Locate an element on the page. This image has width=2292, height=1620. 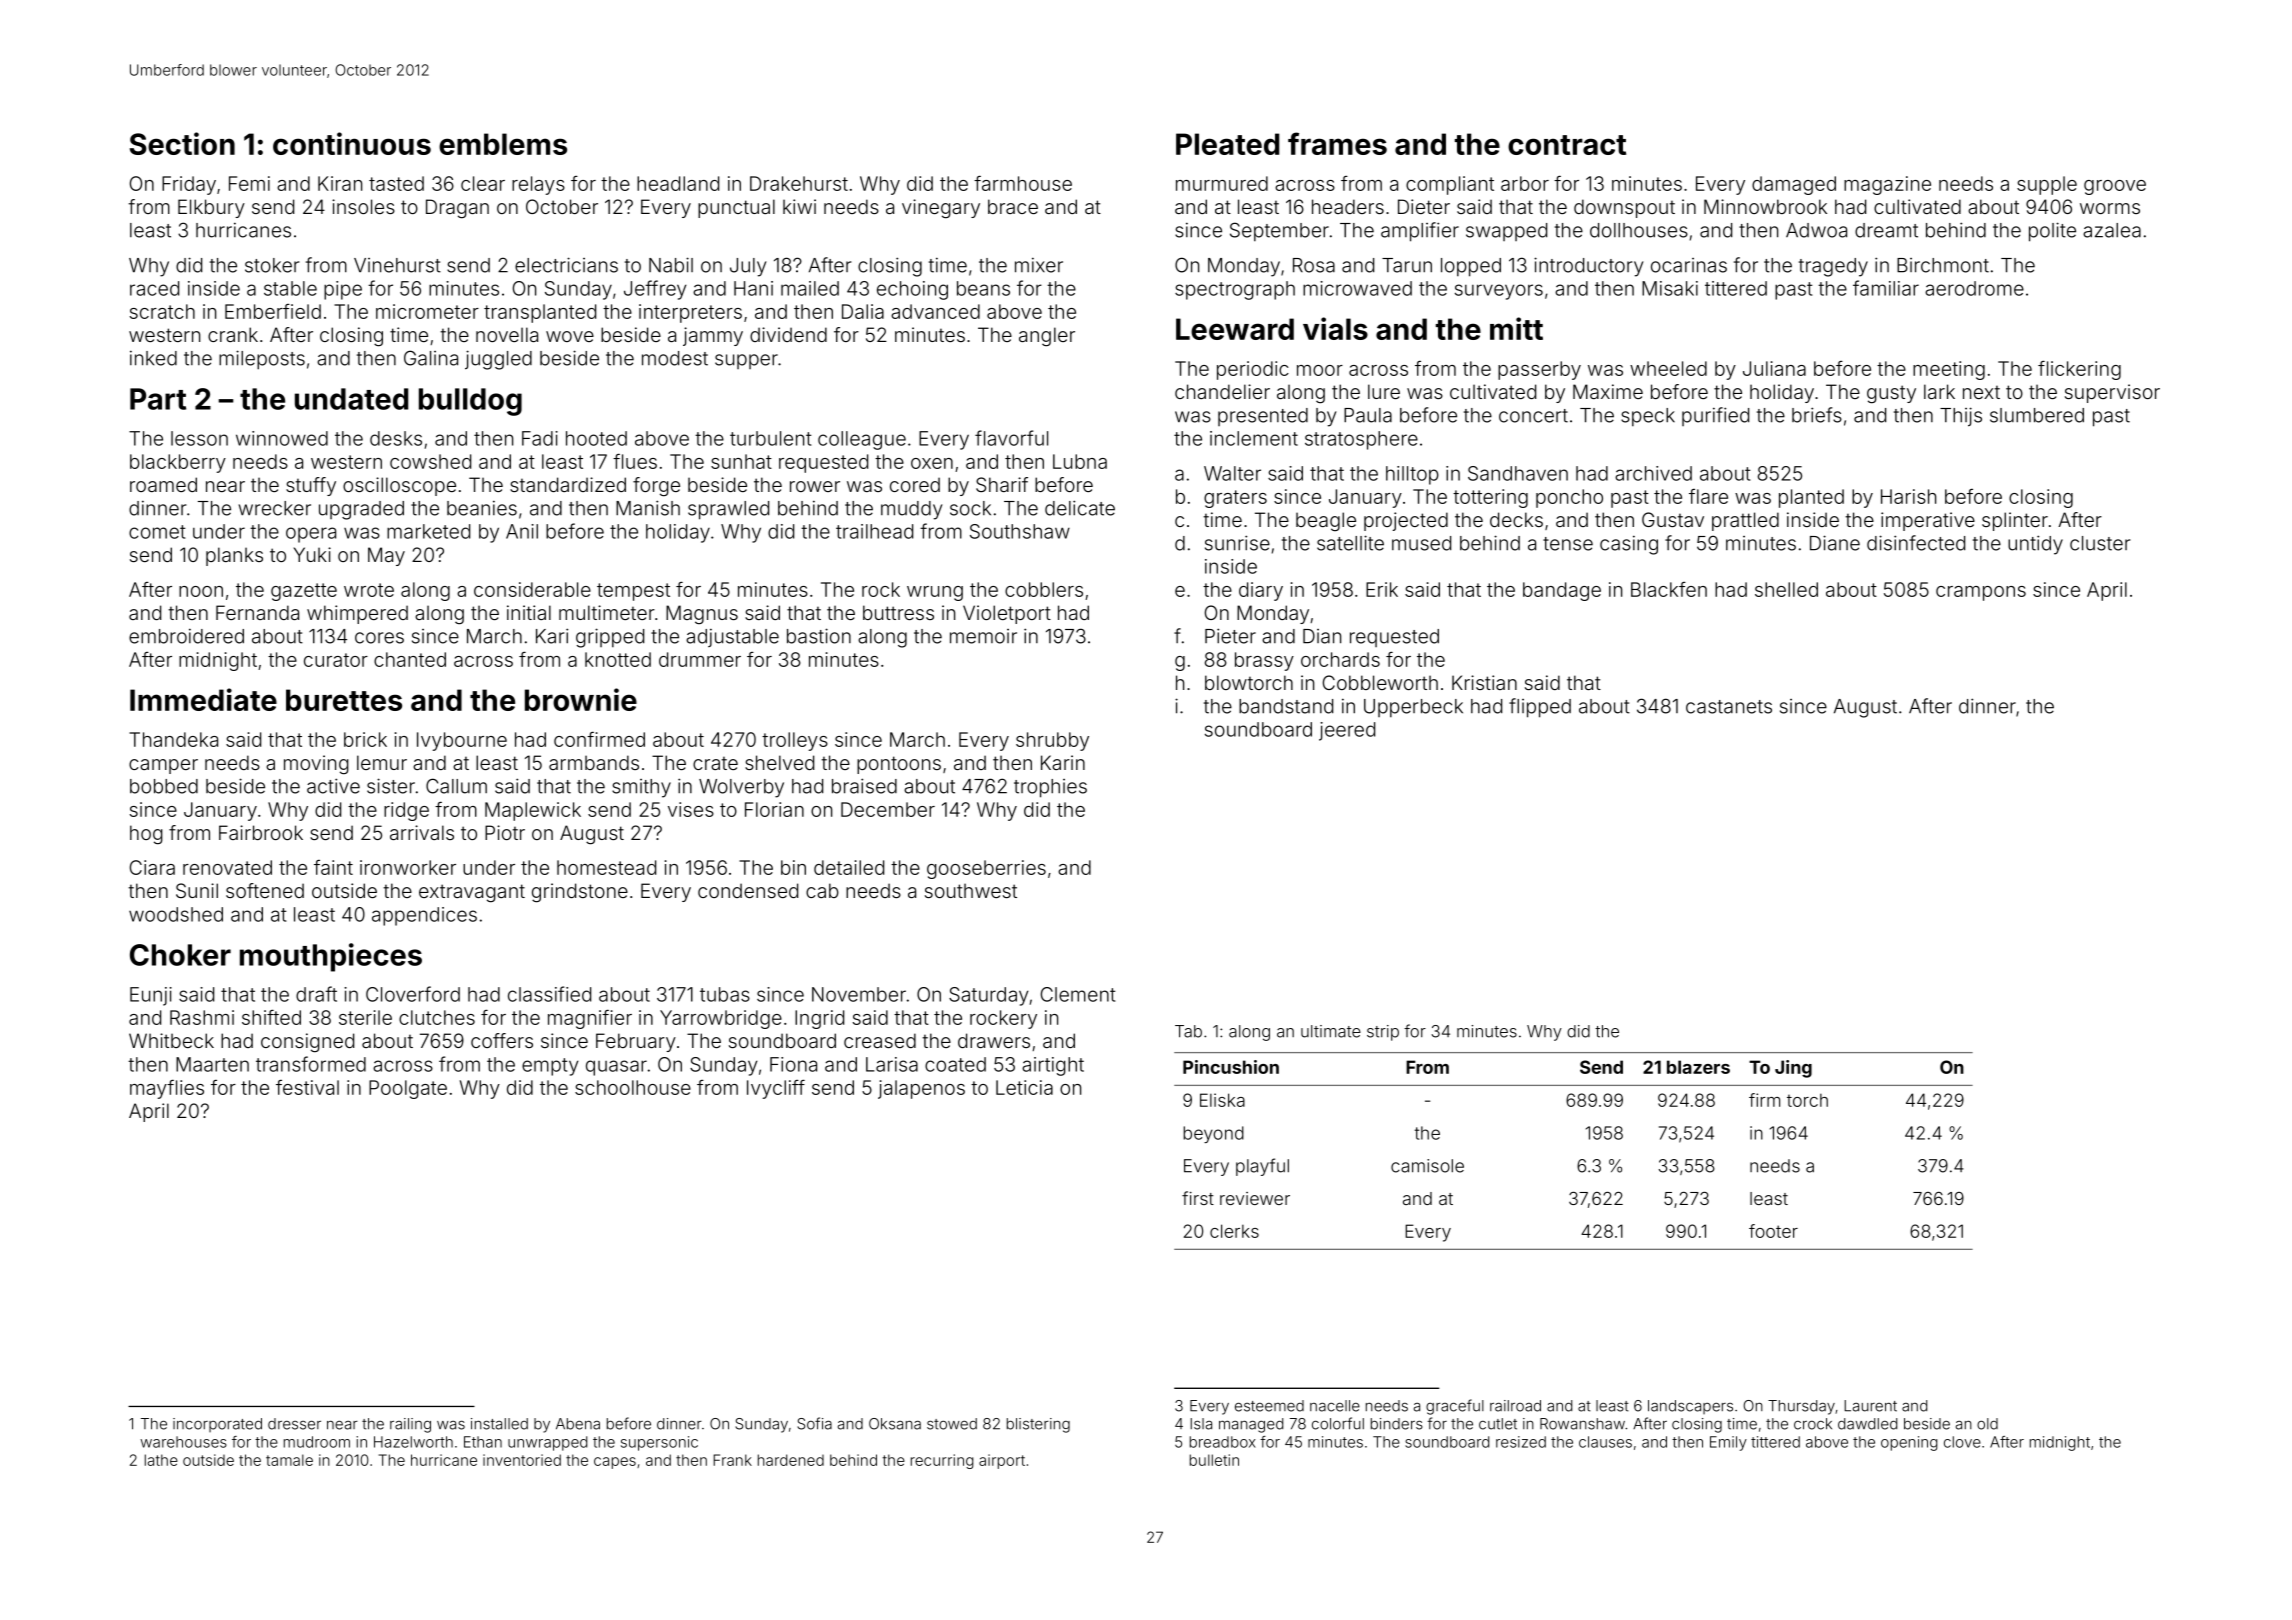
festival is located at coordinates (307, 1087).
